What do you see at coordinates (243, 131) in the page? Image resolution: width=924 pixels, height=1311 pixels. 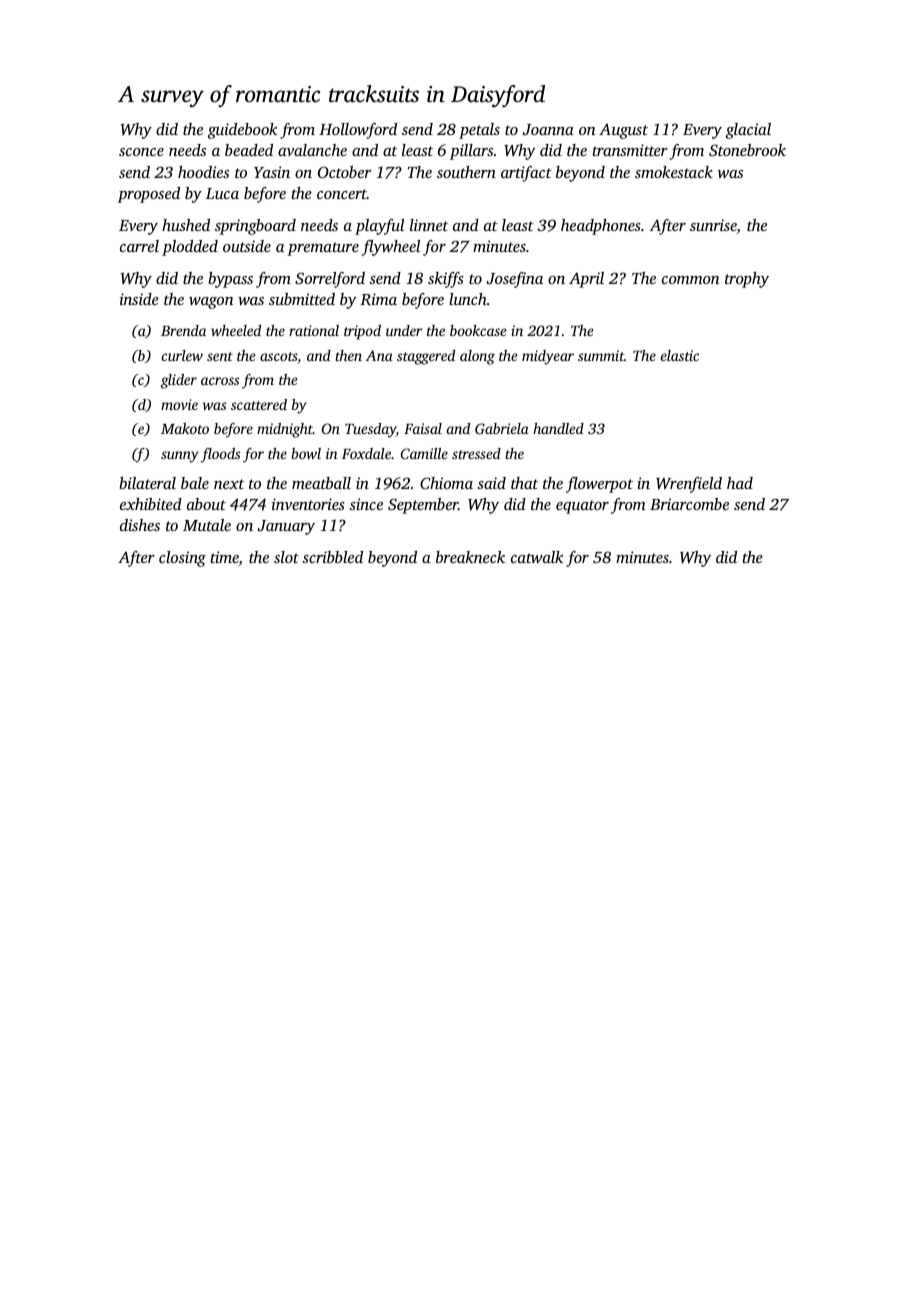 I see `guidebook` at bounding box center [243, 131].
